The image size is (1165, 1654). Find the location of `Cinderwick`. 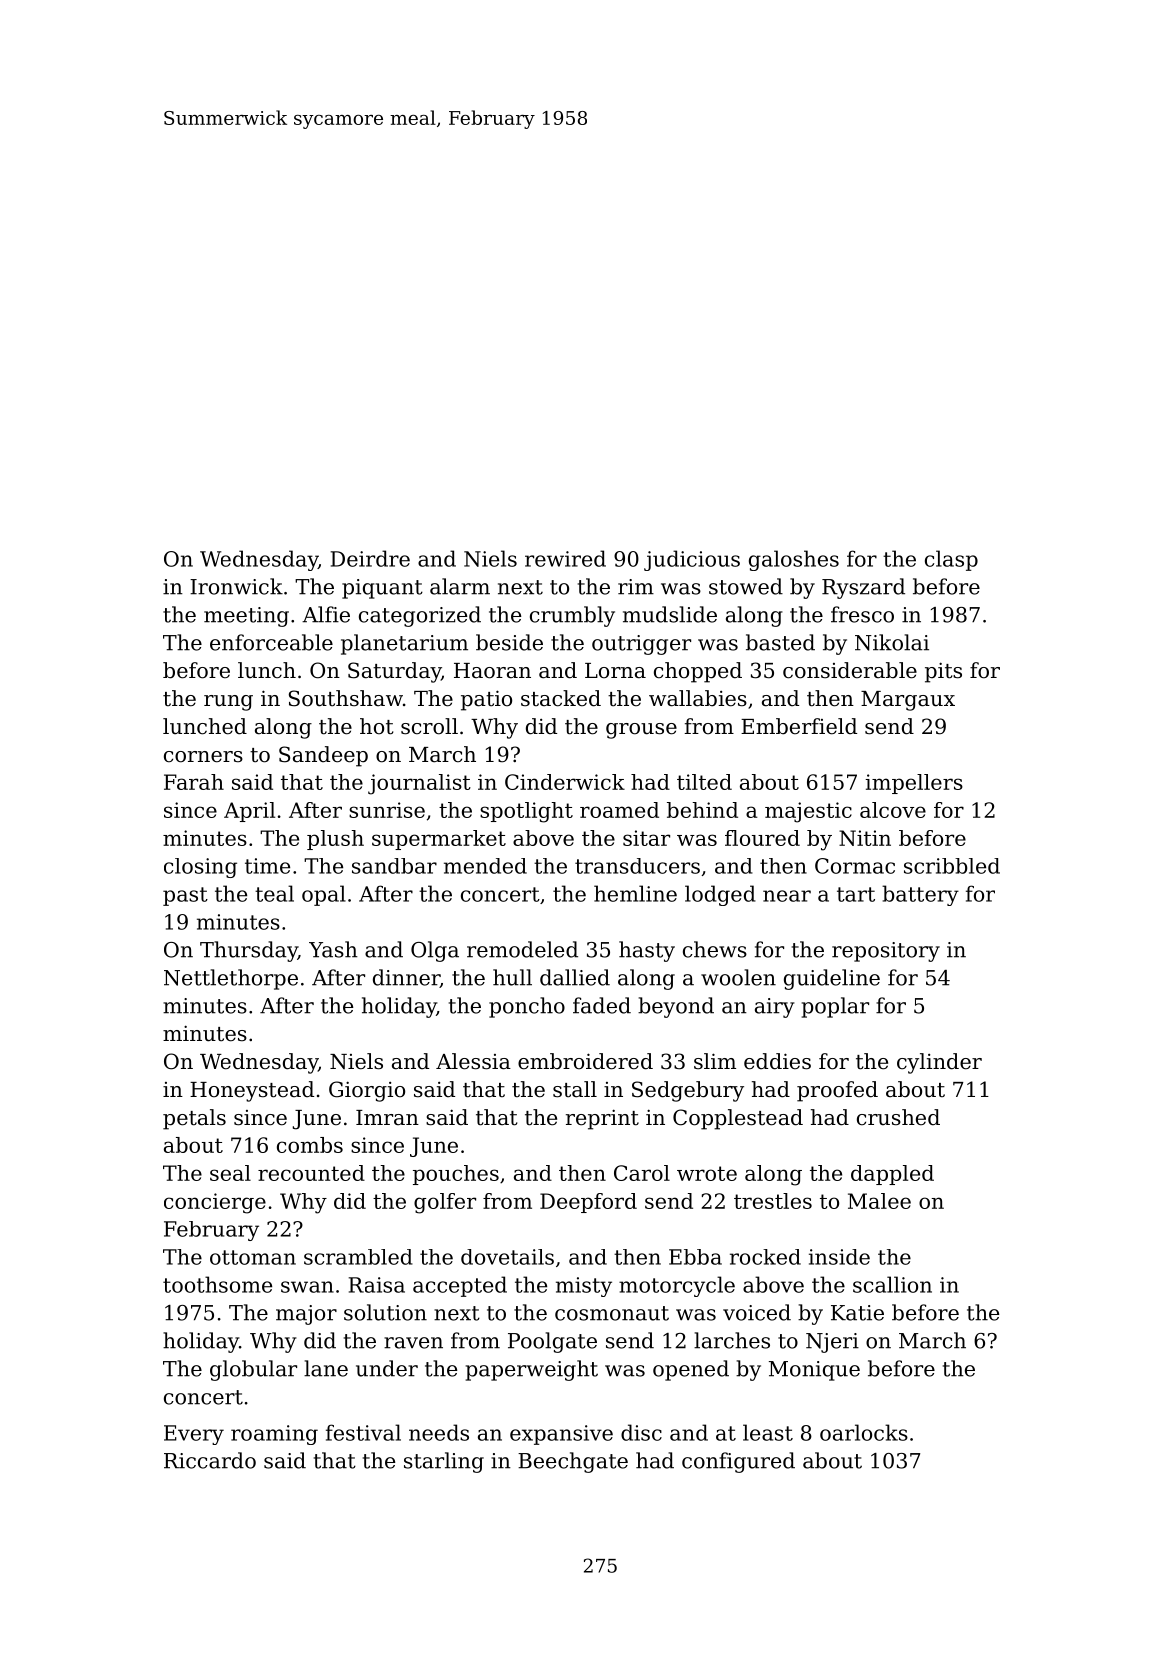

Cinderwick is located at coordinates (565, 782).
